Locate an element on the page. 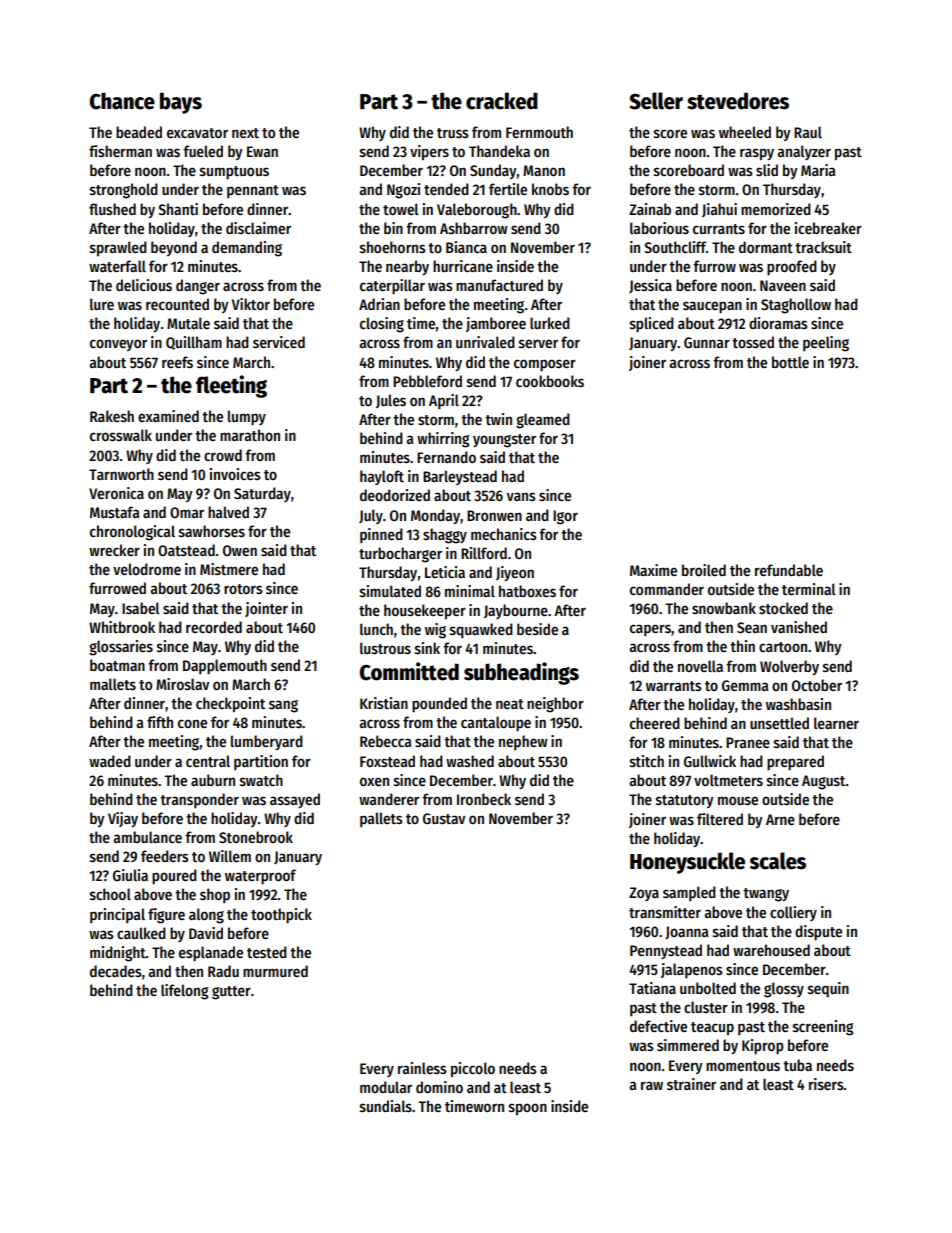  spoon is located at coordinates (528, 1109).
